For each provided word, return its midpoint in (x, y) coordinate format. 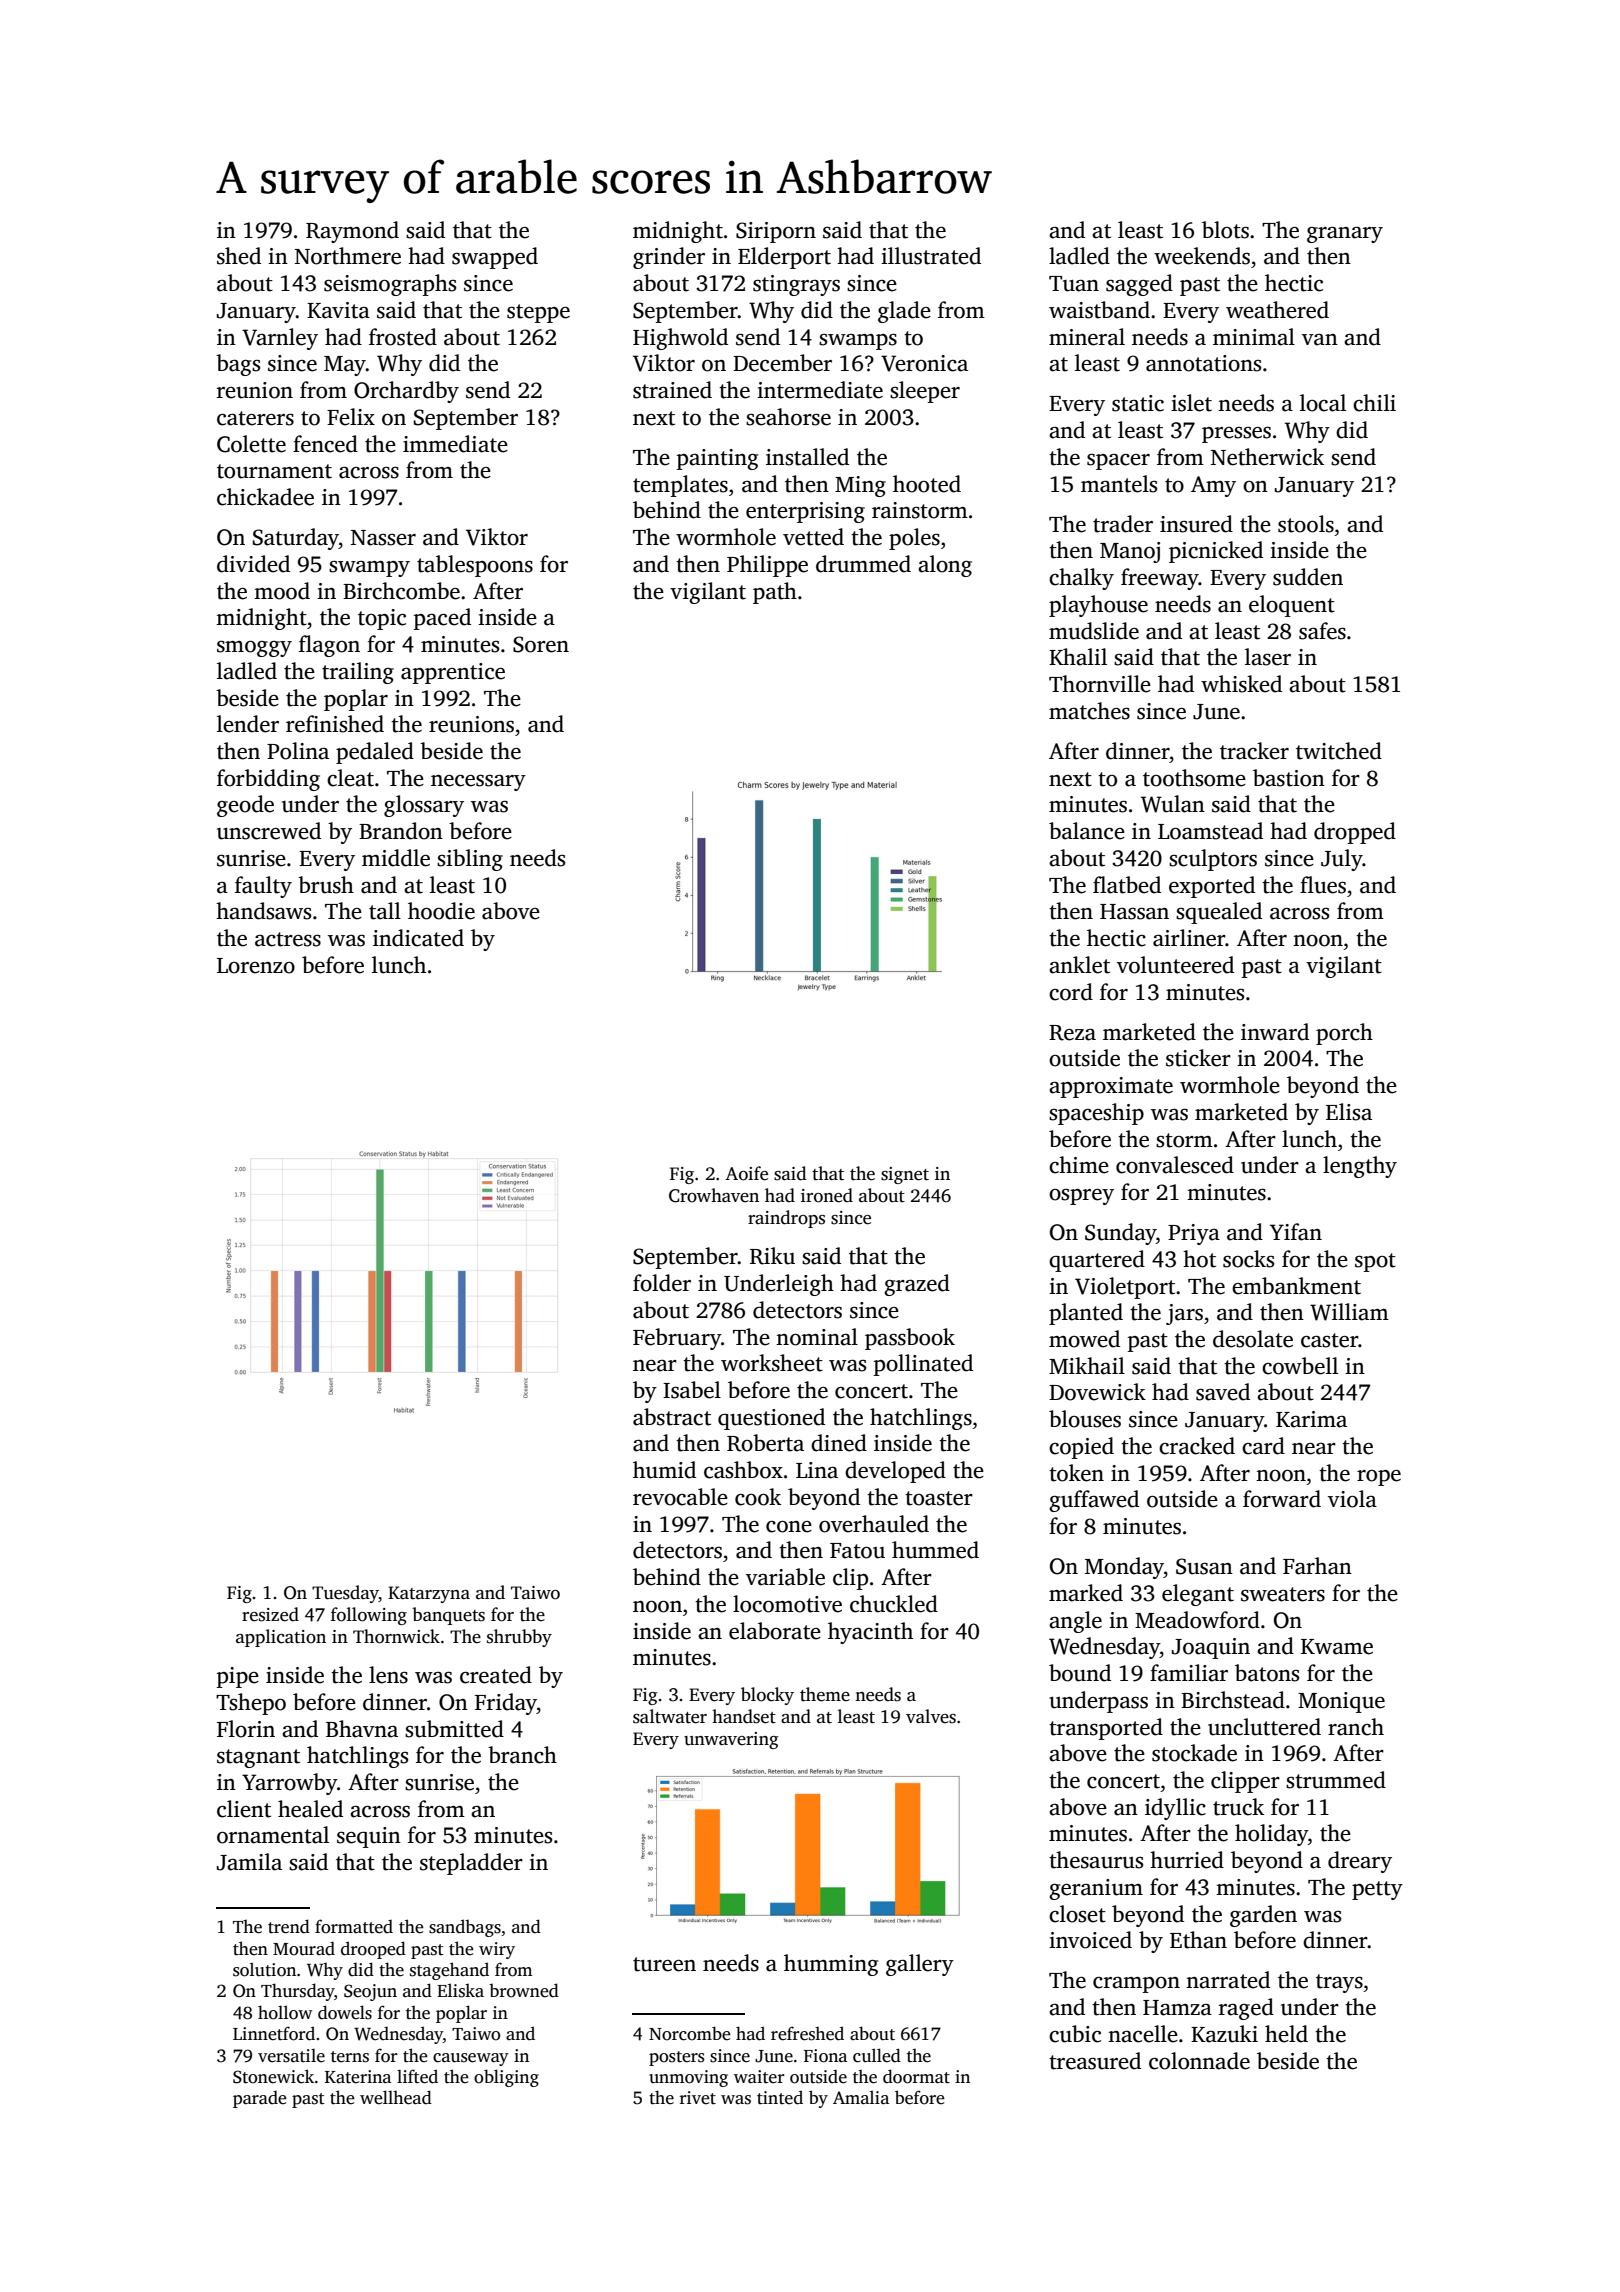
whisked (1241, 684)
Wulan (1173, 804)
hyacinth (870, 1633)
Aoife (746, 1173)
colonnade (1199, 2061)
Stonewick (273, 2076)
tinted (780, 2097)
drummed (863, 564)
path (775, 593)
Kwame (1337, 1647)
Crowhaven (714, 1195)
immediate (455, 444)
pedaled (375, 753)
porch (1344, 1034)
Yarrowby (289, 1784)
